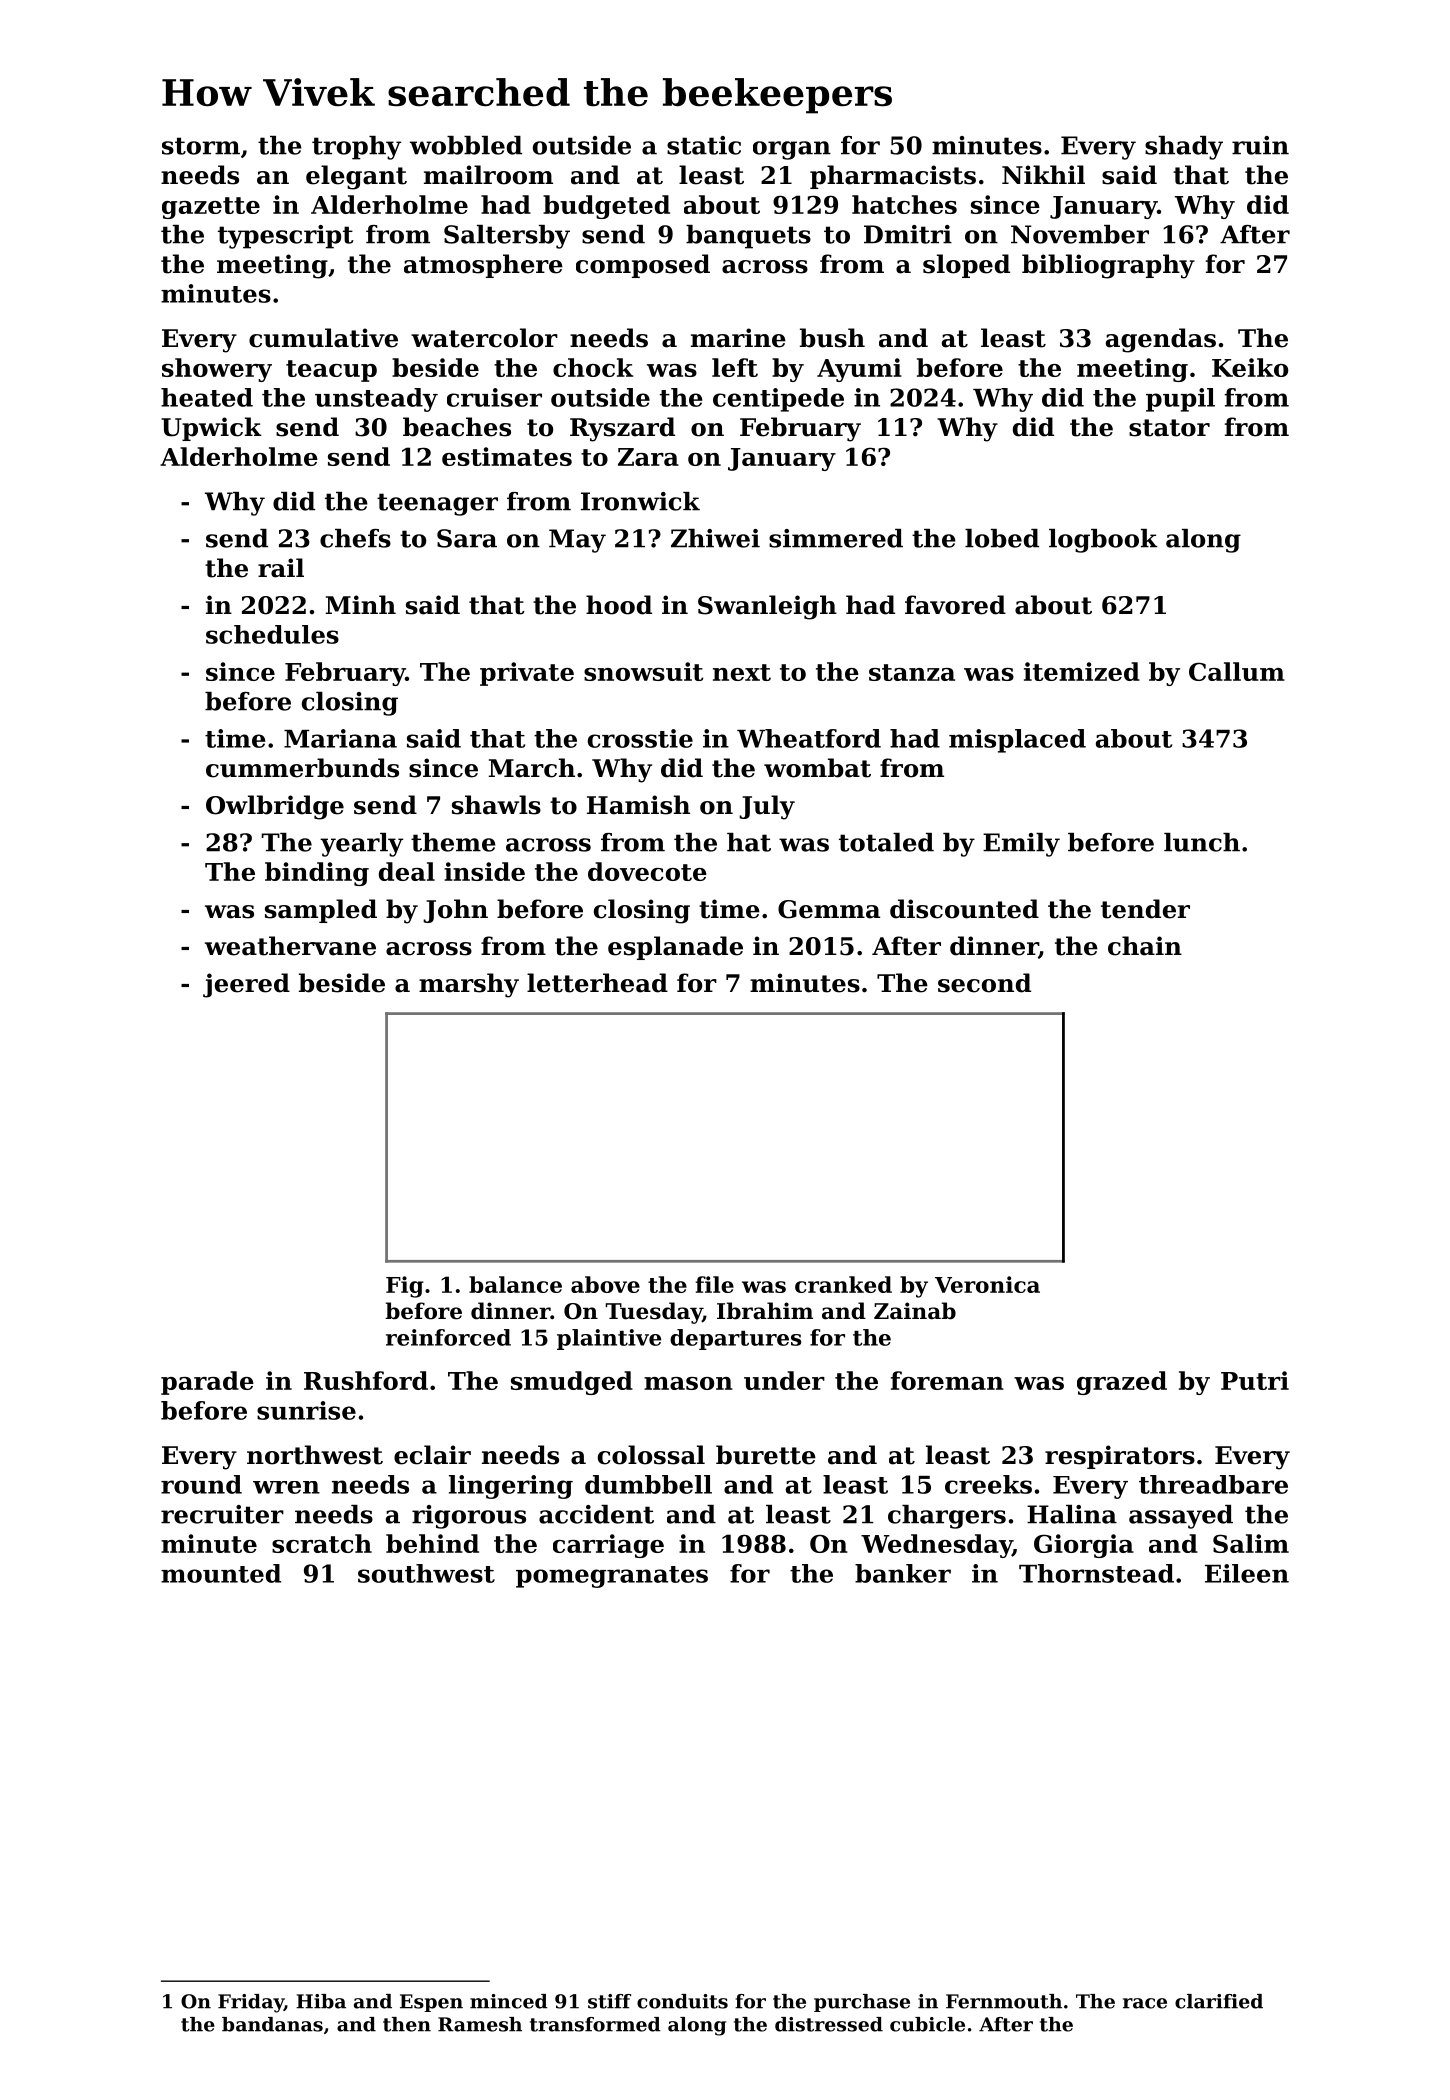 The height and width of the screenshot is (2100, 1450). Describe the element at coordinates (903, 1573) in the screenshot. I see `banker` at that location.
